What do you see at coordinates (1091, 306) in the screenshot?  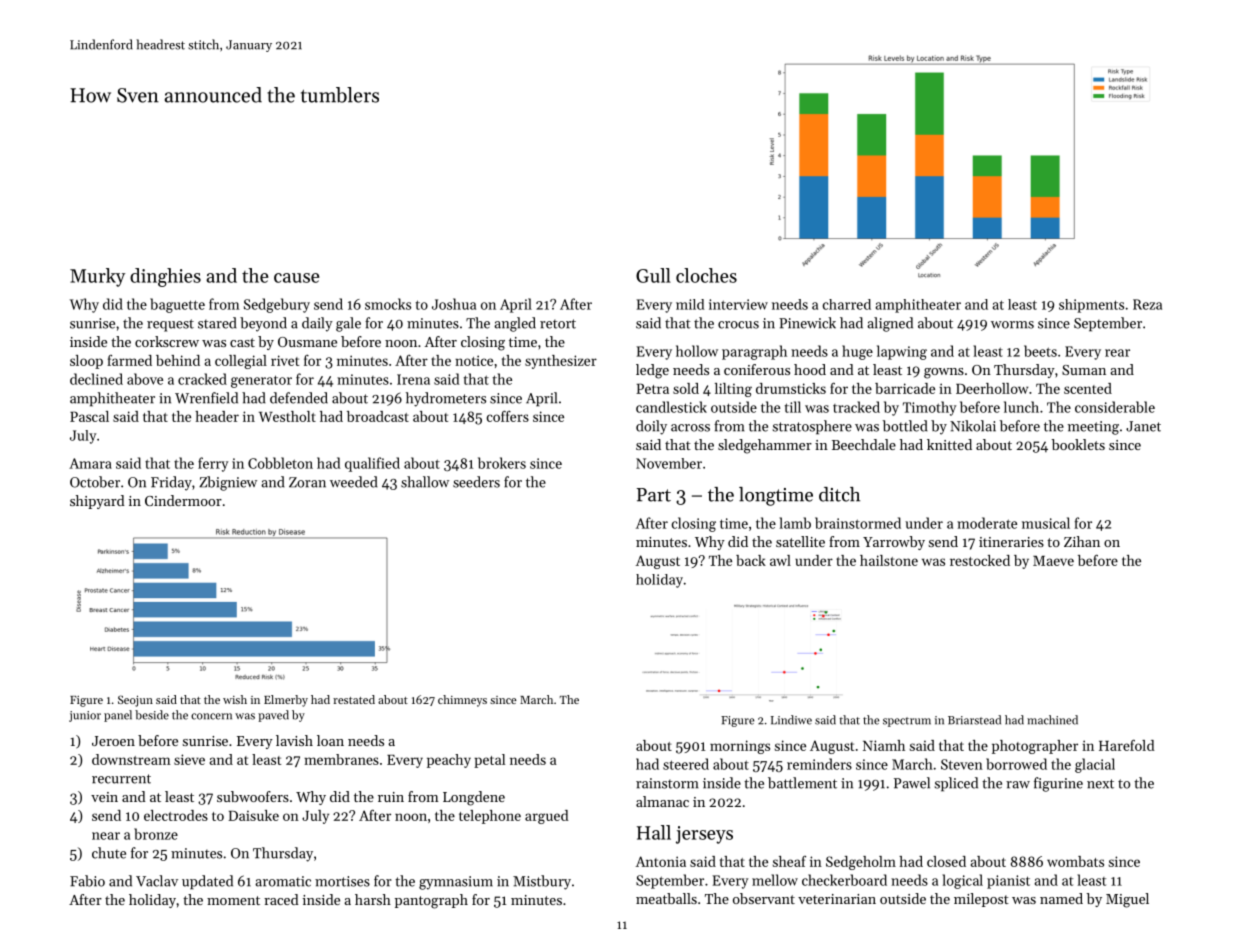 I see `shipments` at bounding box center [1091, 306].
